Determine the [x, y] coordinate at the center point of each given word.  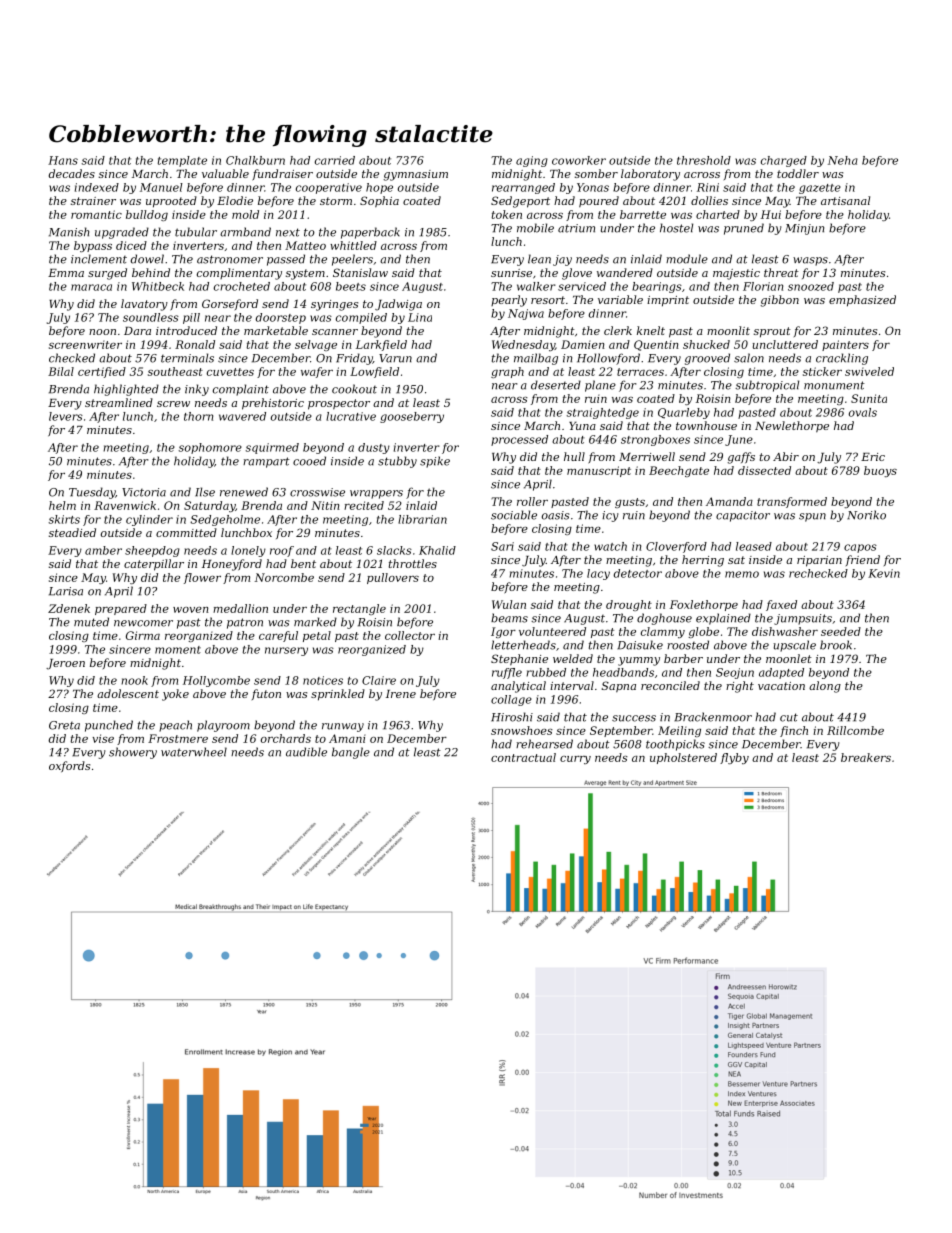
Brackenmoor [713, 717]
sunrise [511, 273]
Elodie [235, 200]
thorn [198, 416]
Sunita [869, 398]
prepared [121, 609]
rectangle [359, 609]
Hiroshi [512, 717]
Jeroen [65, 664]
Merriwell [647, 456]
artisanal [845, 200]
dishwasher [785, 631]
